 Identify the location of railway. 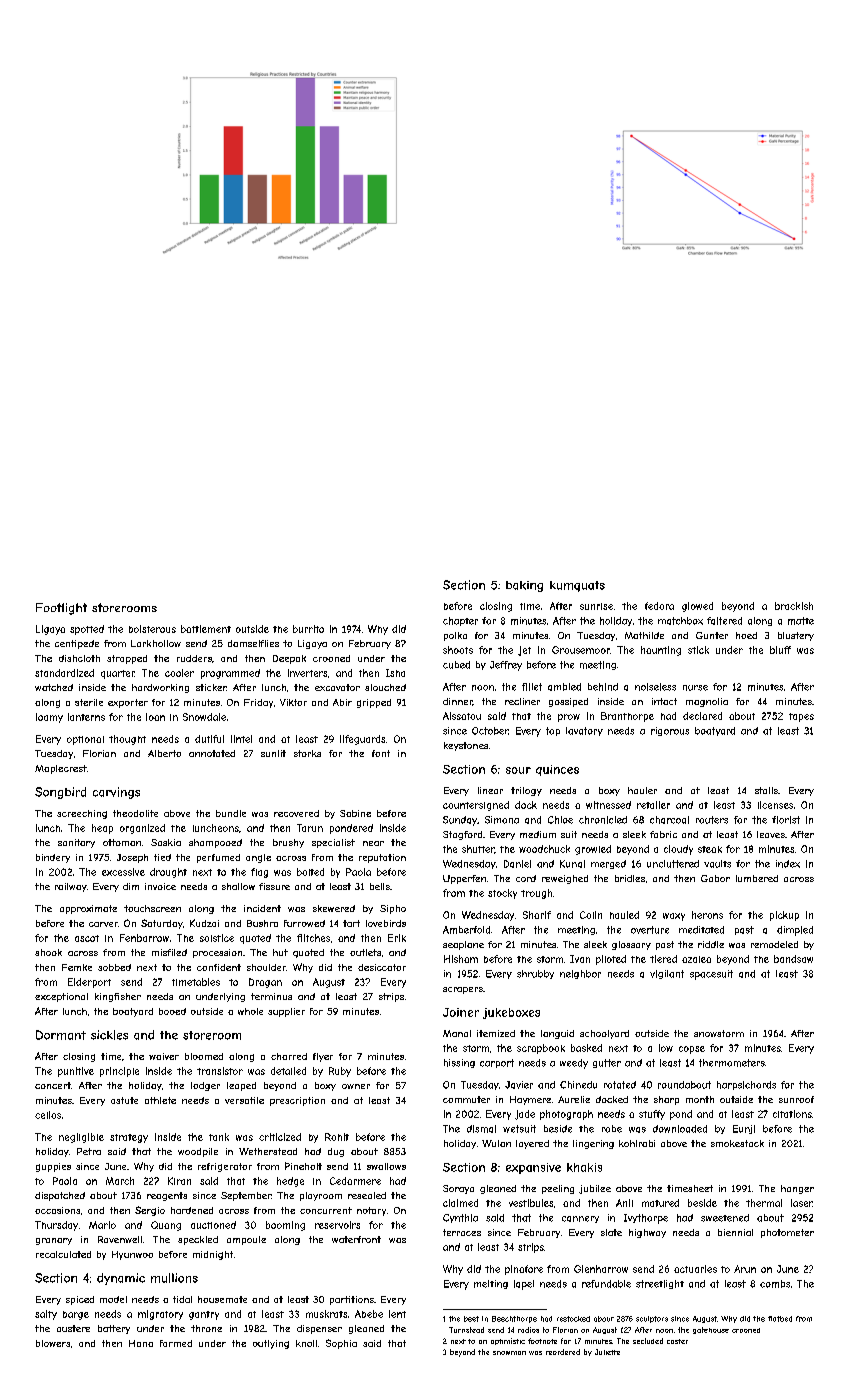
(71, 887).
